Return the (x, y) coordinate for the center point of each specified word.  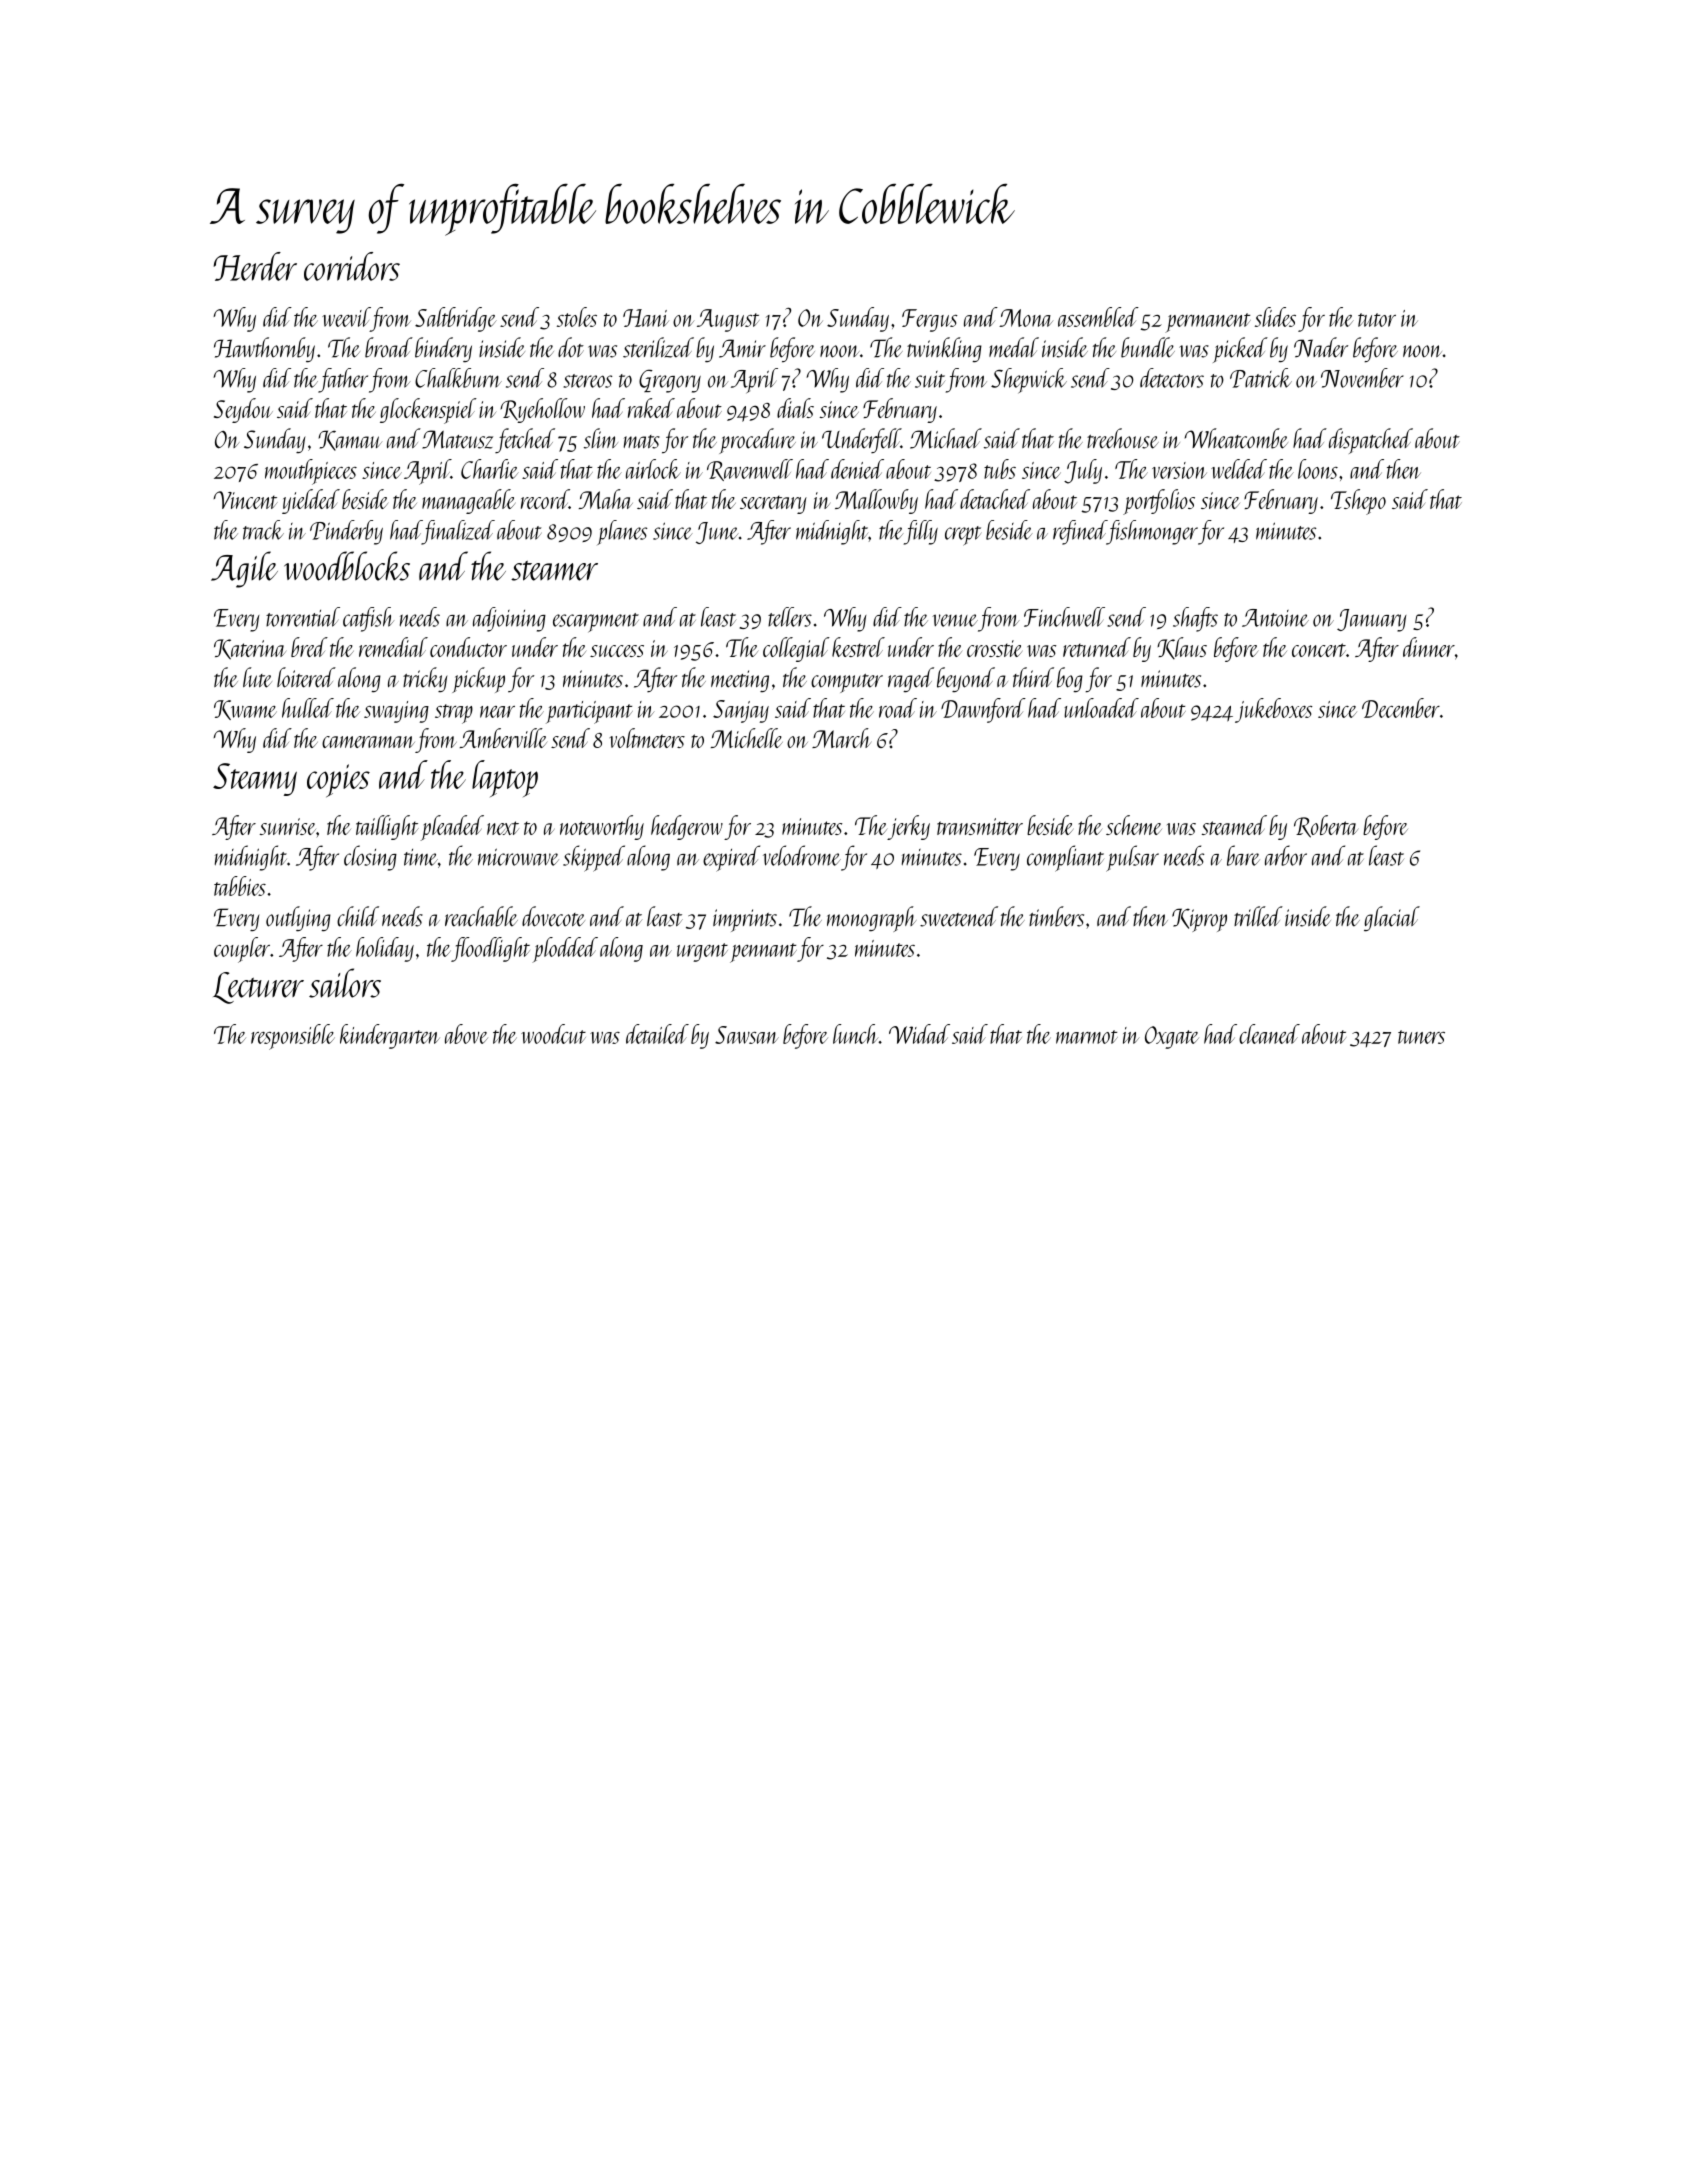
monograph (871, 919)
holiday (385, 949)
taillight (387, 827)
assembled (1098, 317)
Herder (255, 266)
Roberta (1326, 826)
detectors (1172, 378)
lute (257, 677)
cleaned (1269, 1034)
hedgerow (687, 827)
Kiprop (1199, 920)
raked (651, 408)
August (728, 320)
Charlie (490, 469)
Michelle (747, 738)
